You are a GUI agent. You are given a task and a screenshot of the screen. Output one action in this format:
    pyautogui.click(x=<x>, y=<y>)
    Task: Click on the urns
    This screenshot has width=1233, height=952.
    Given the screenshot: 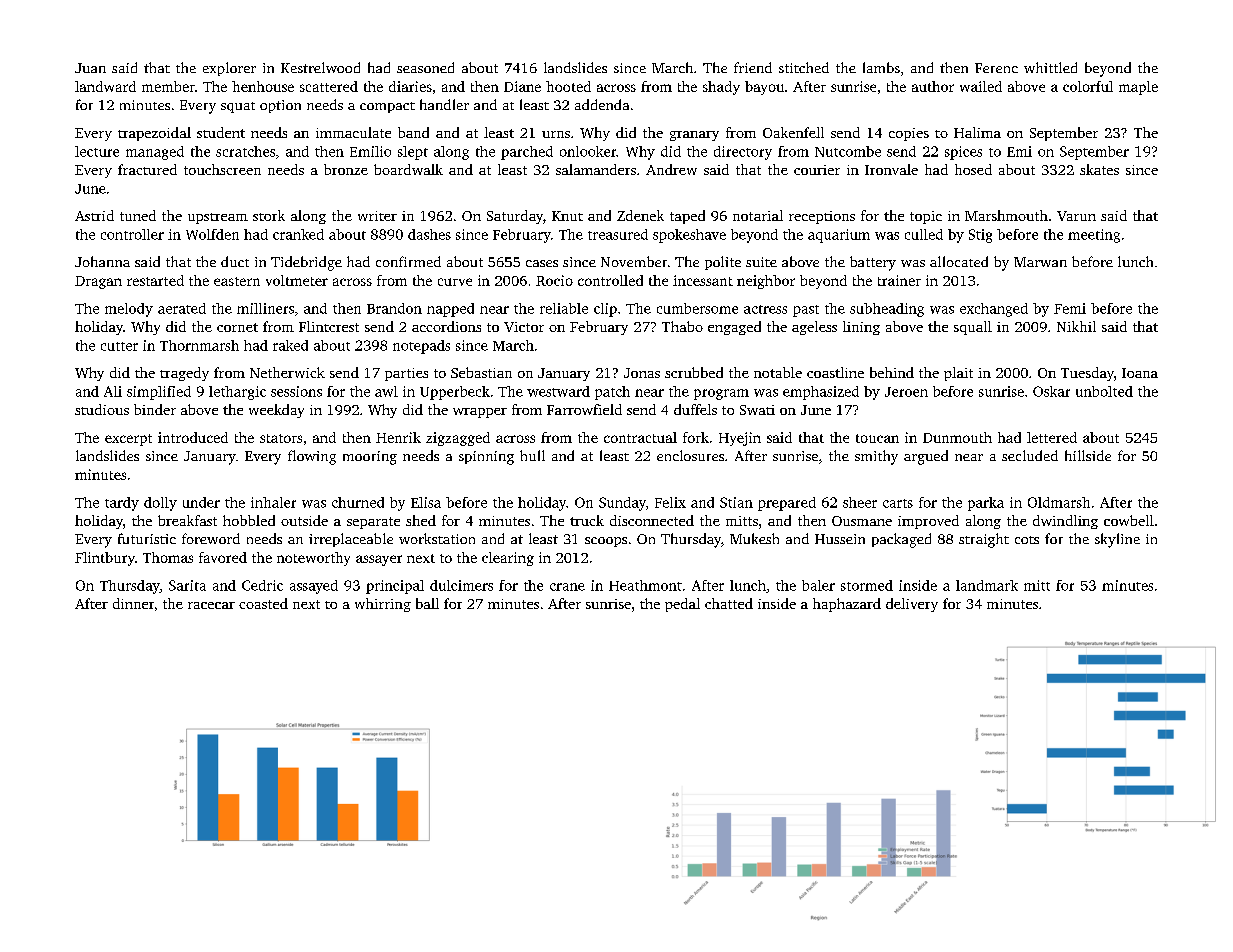 What is the action you would take?
    pyautogui.click(x=556, y=134)
